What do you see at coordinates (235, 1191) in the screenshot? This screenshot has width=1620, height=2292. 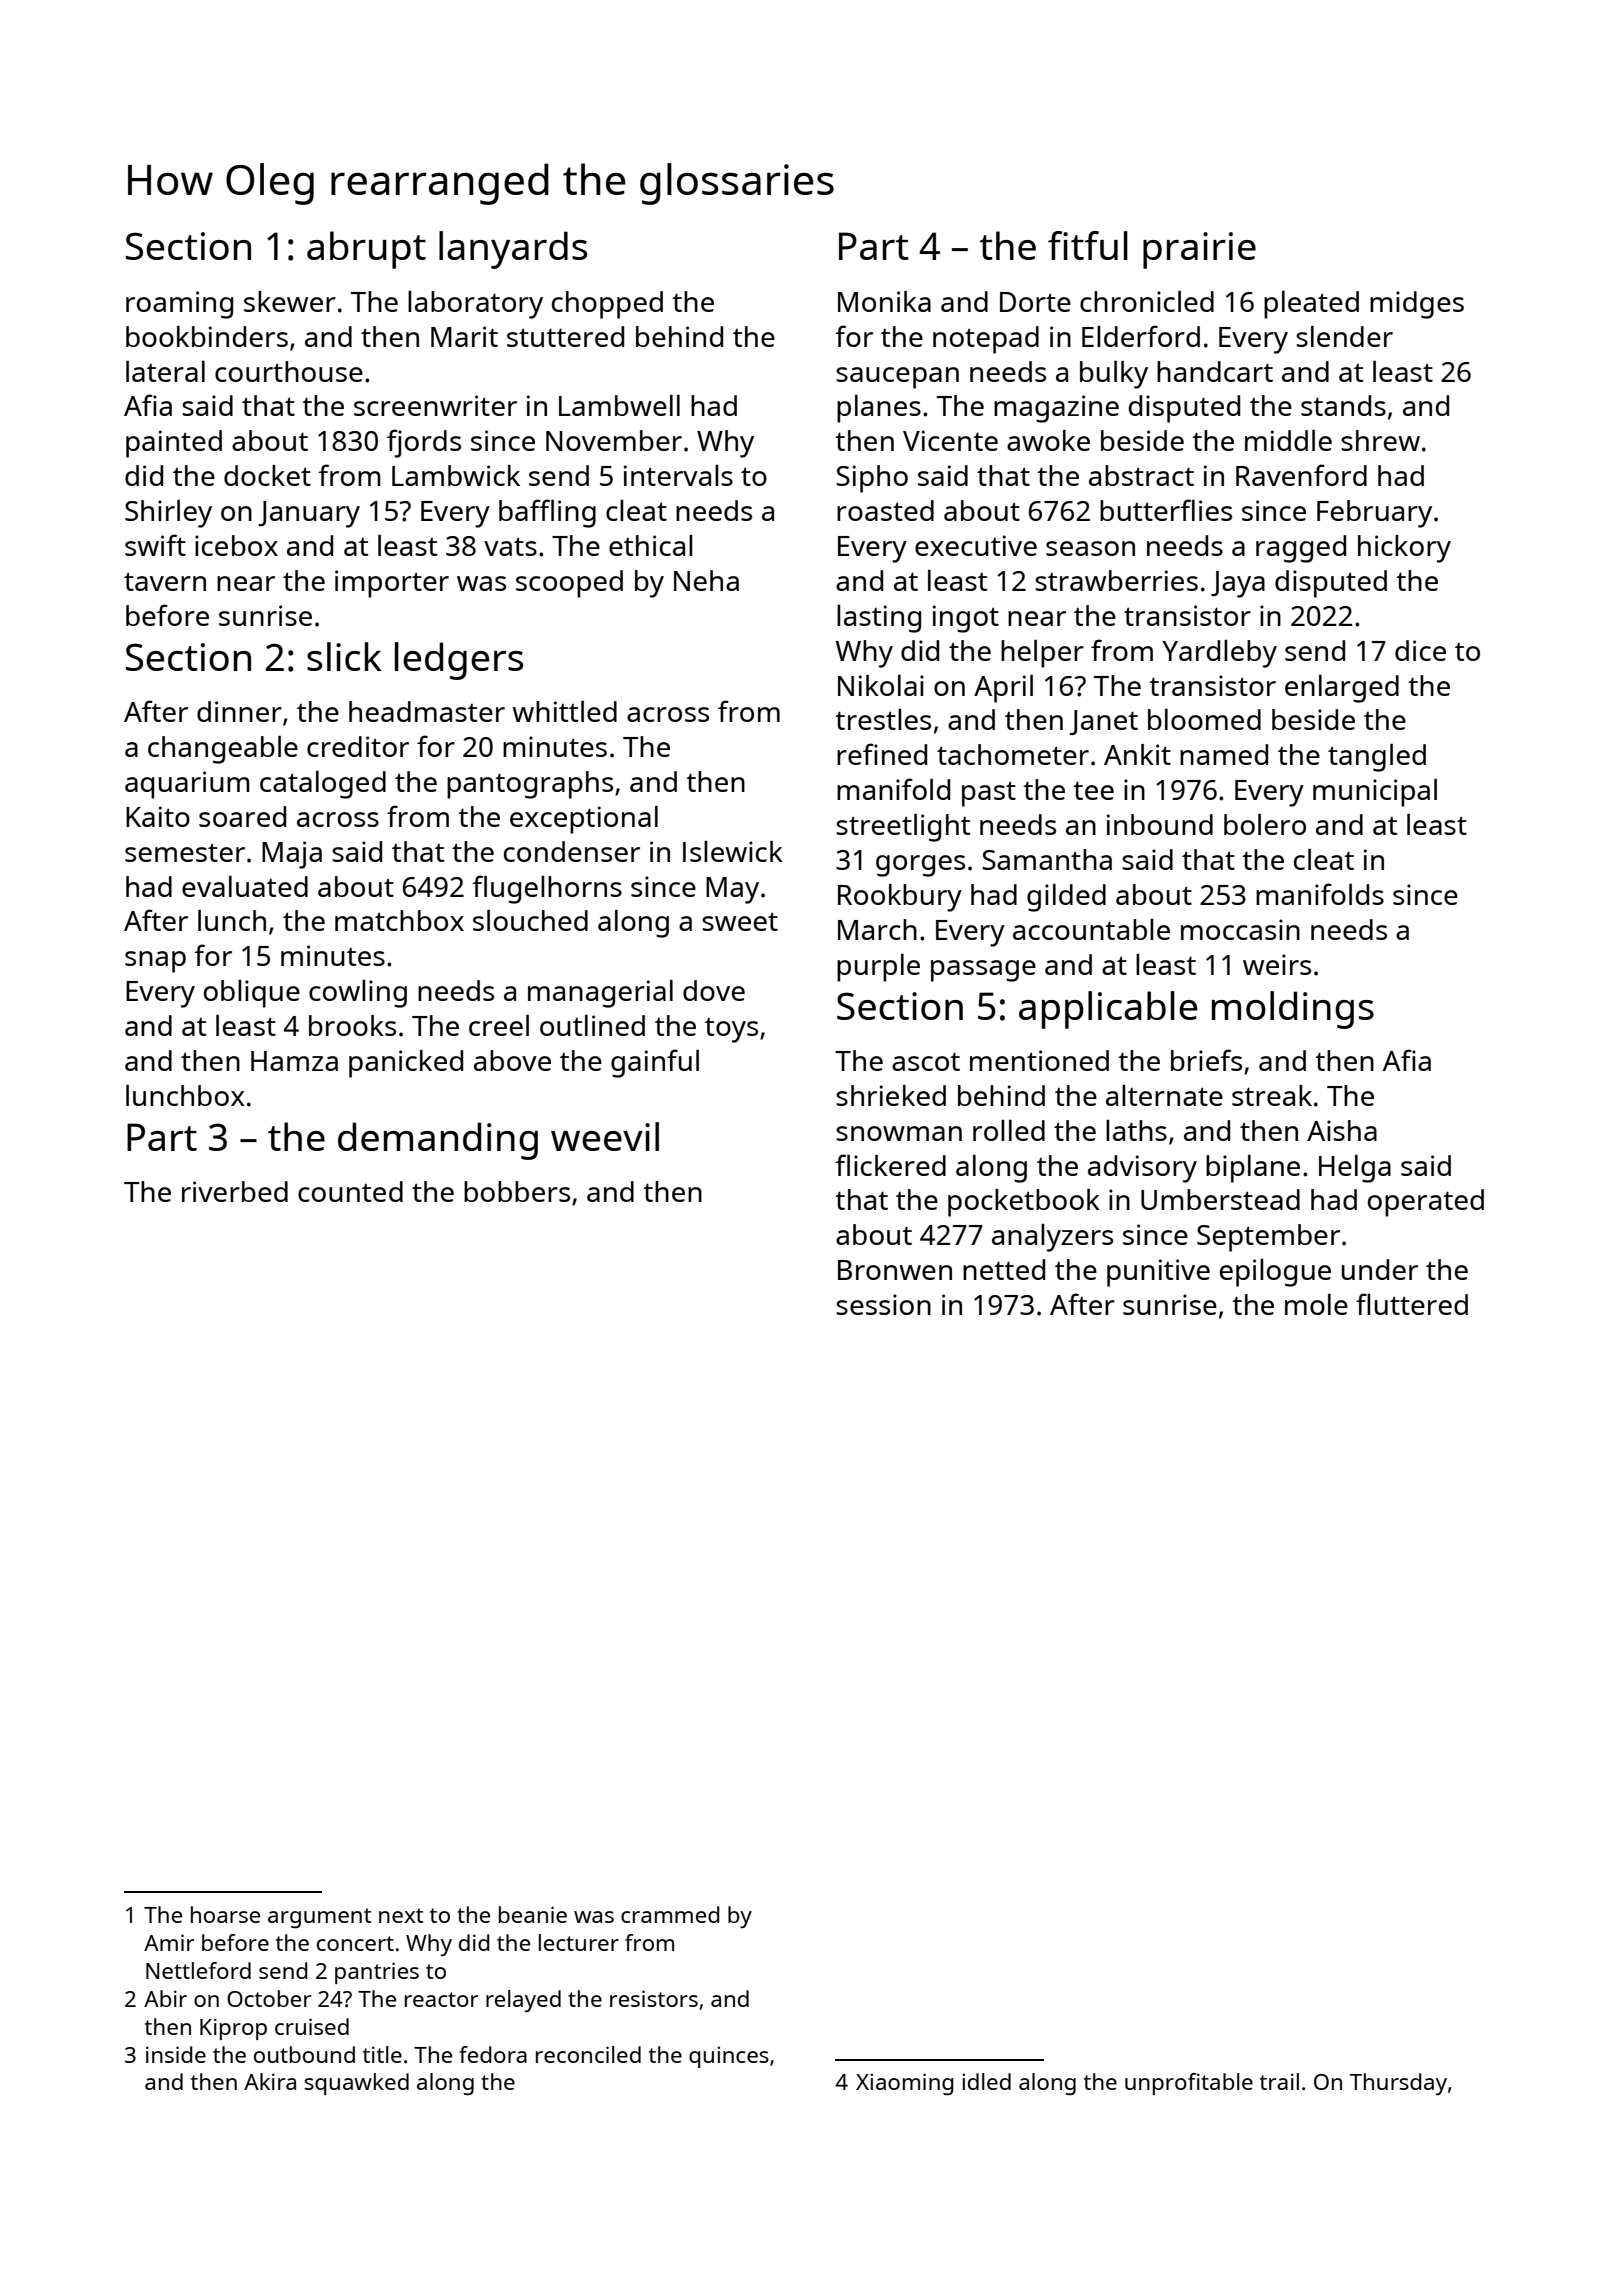 I see `riverbed` at bounding box center [235, 1191].
